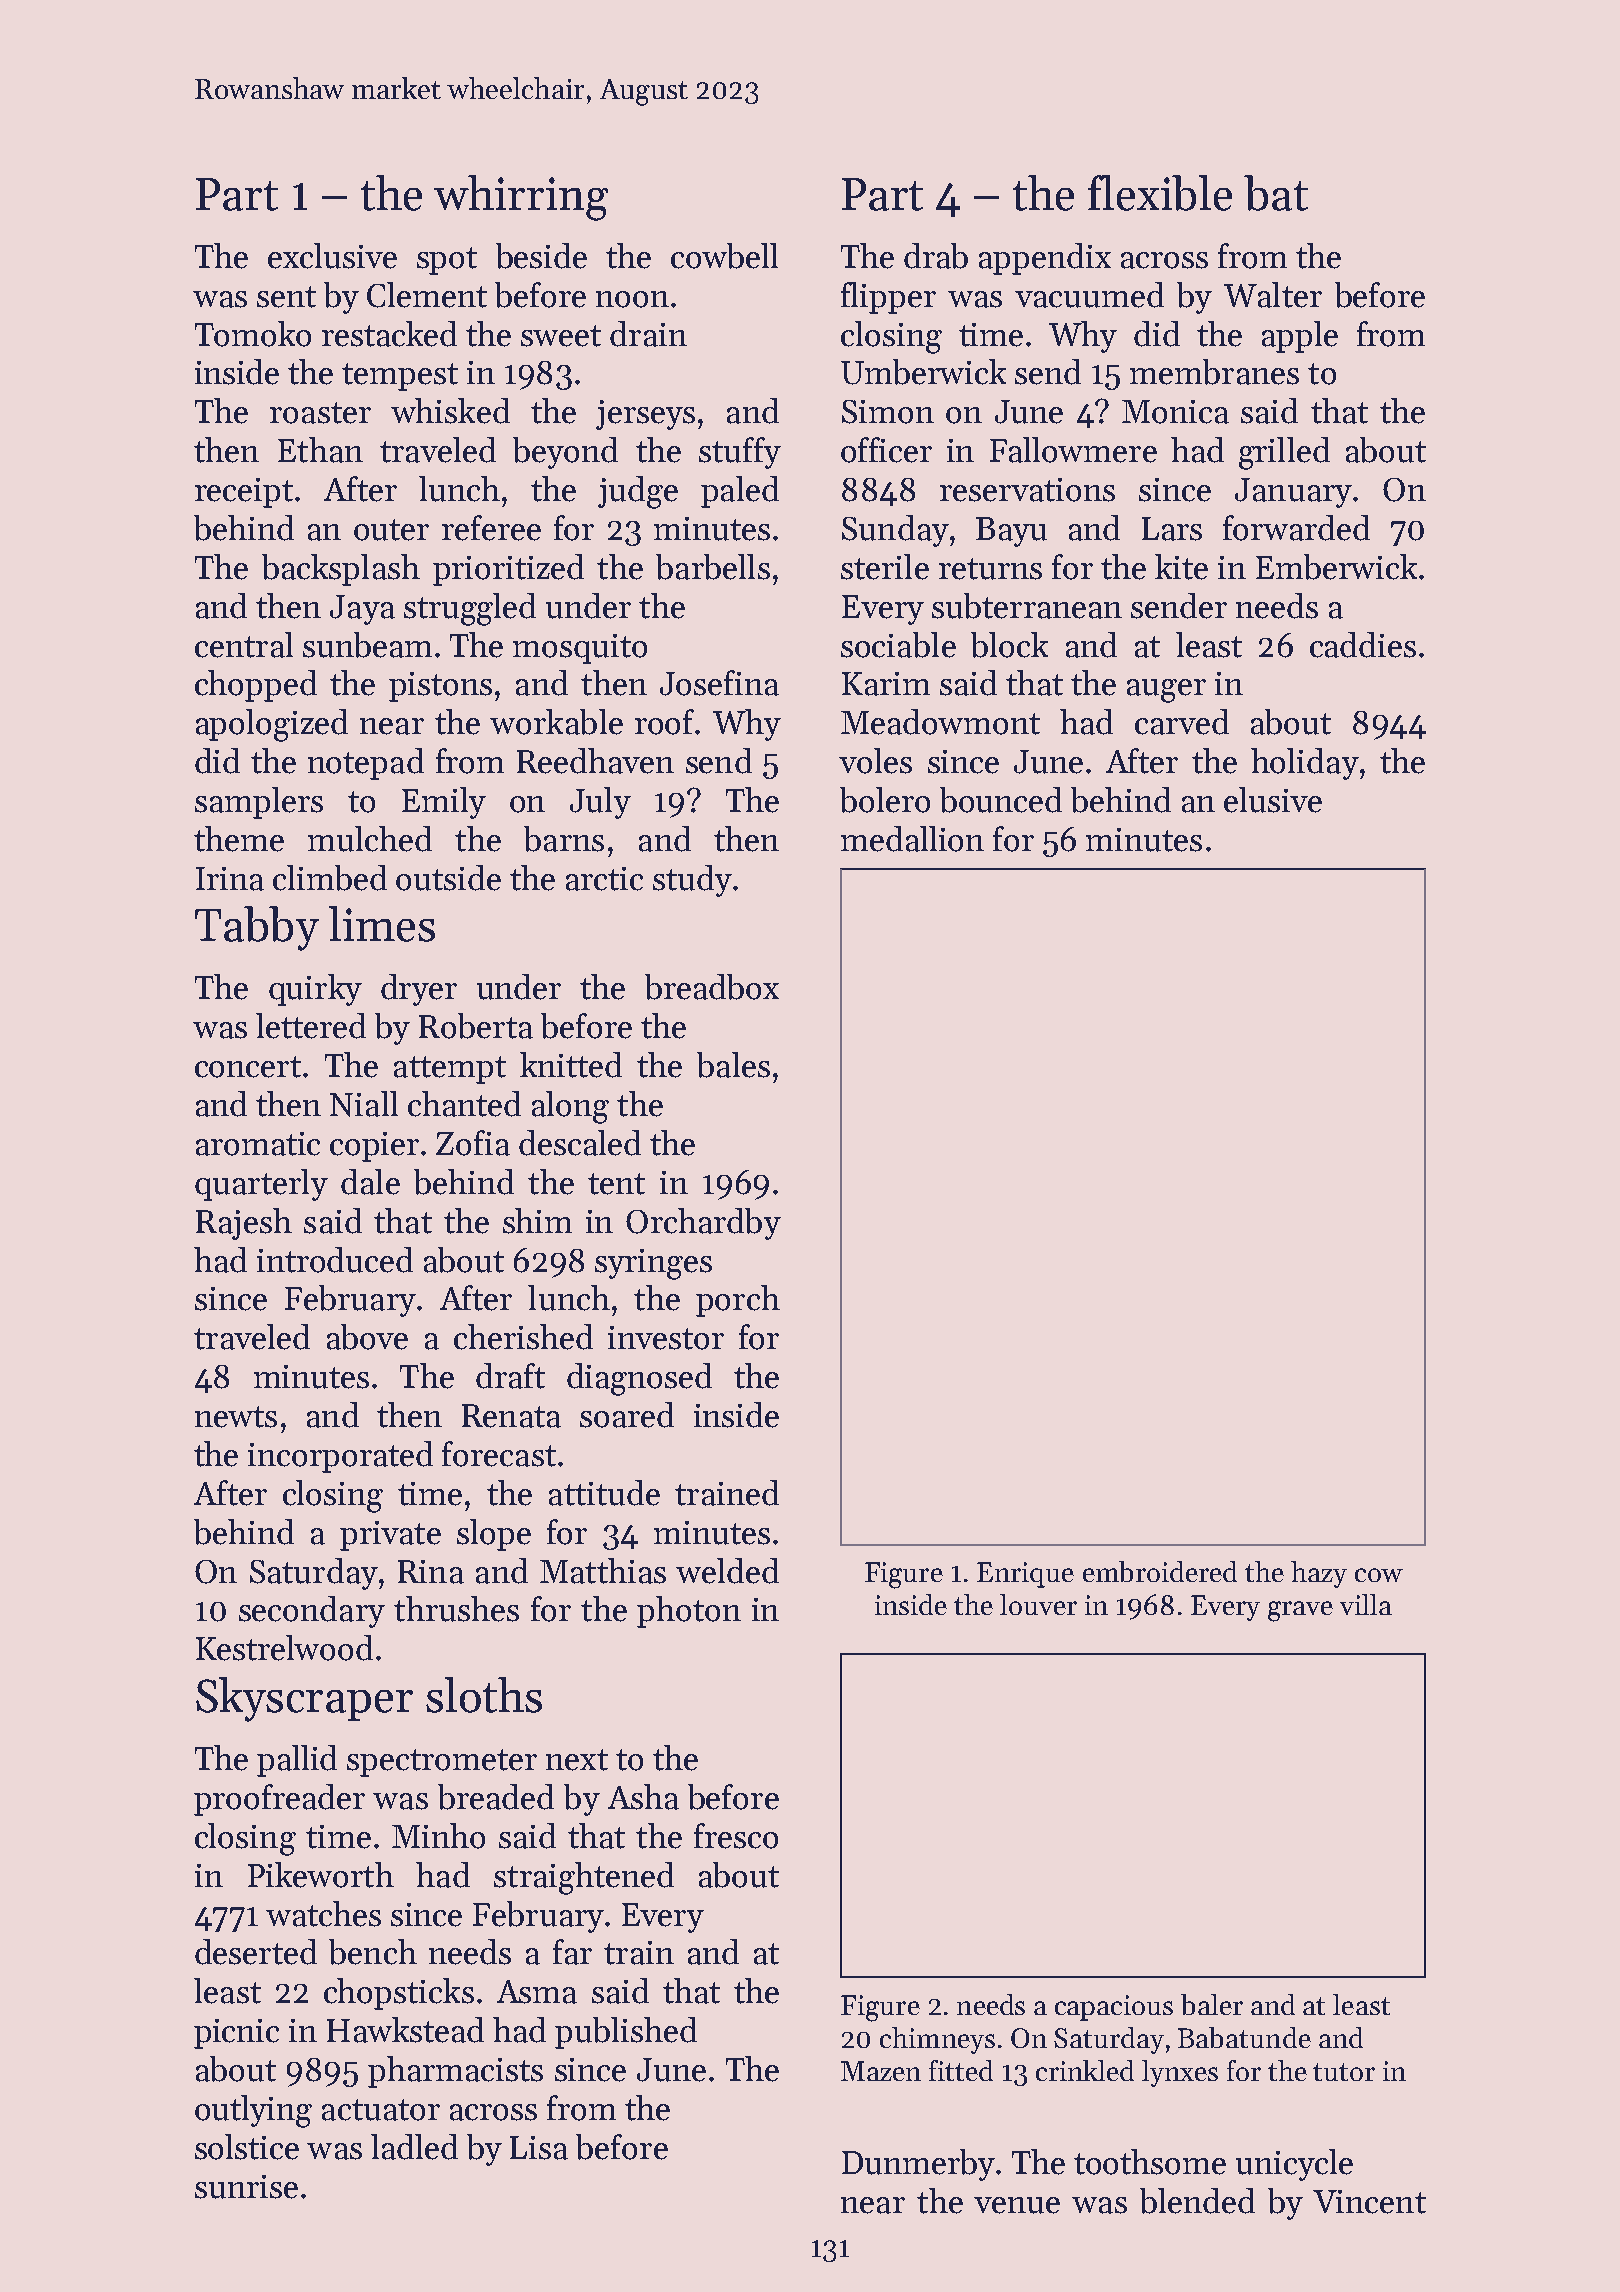 This screenshot has width=1620, height=2292. What do you see at coordinates (561, 336) in the screenshot?
I see `sweet` at bounding box center [561, 336].
